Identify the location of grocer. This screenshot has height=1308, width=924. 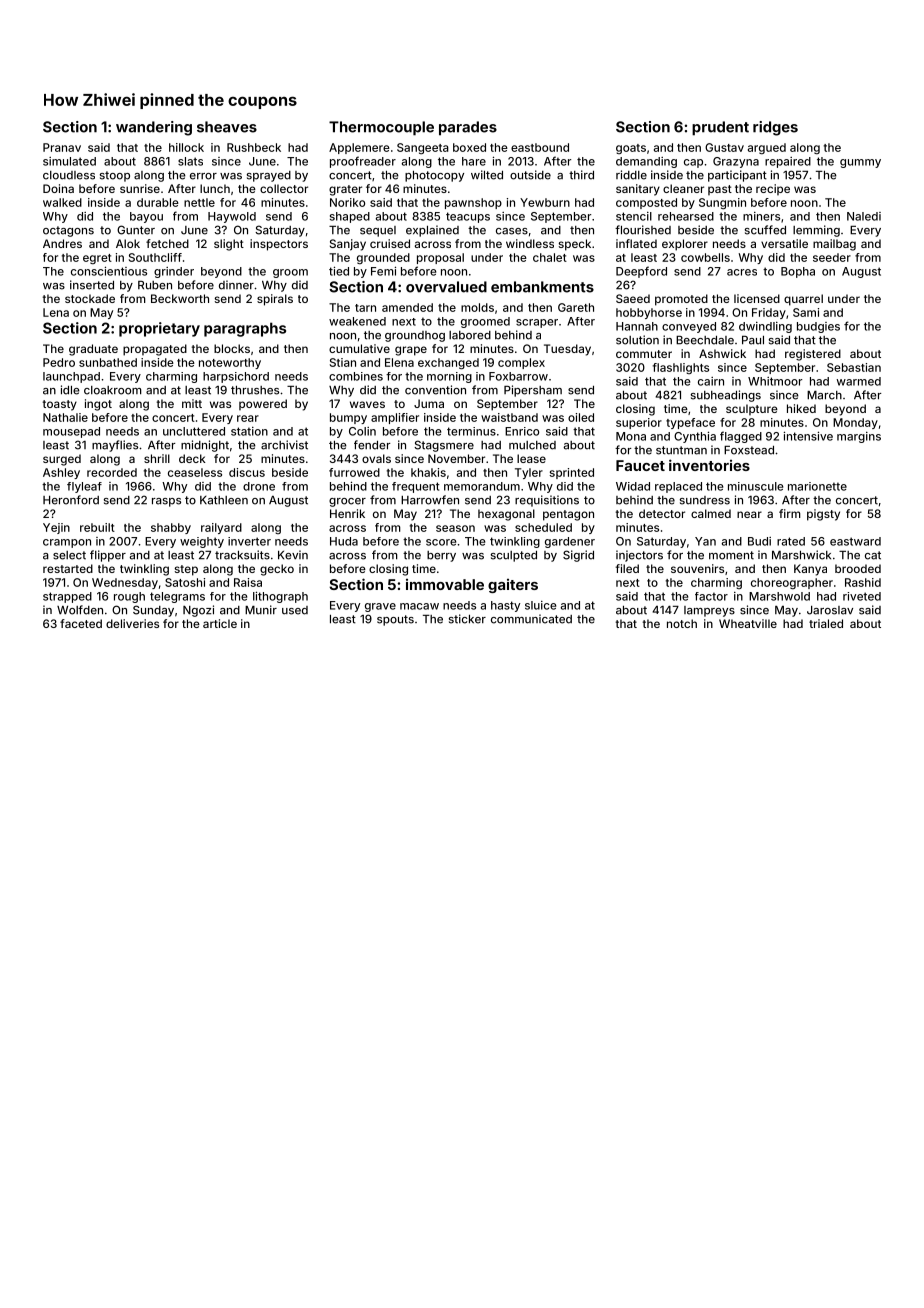
(347, 502).
